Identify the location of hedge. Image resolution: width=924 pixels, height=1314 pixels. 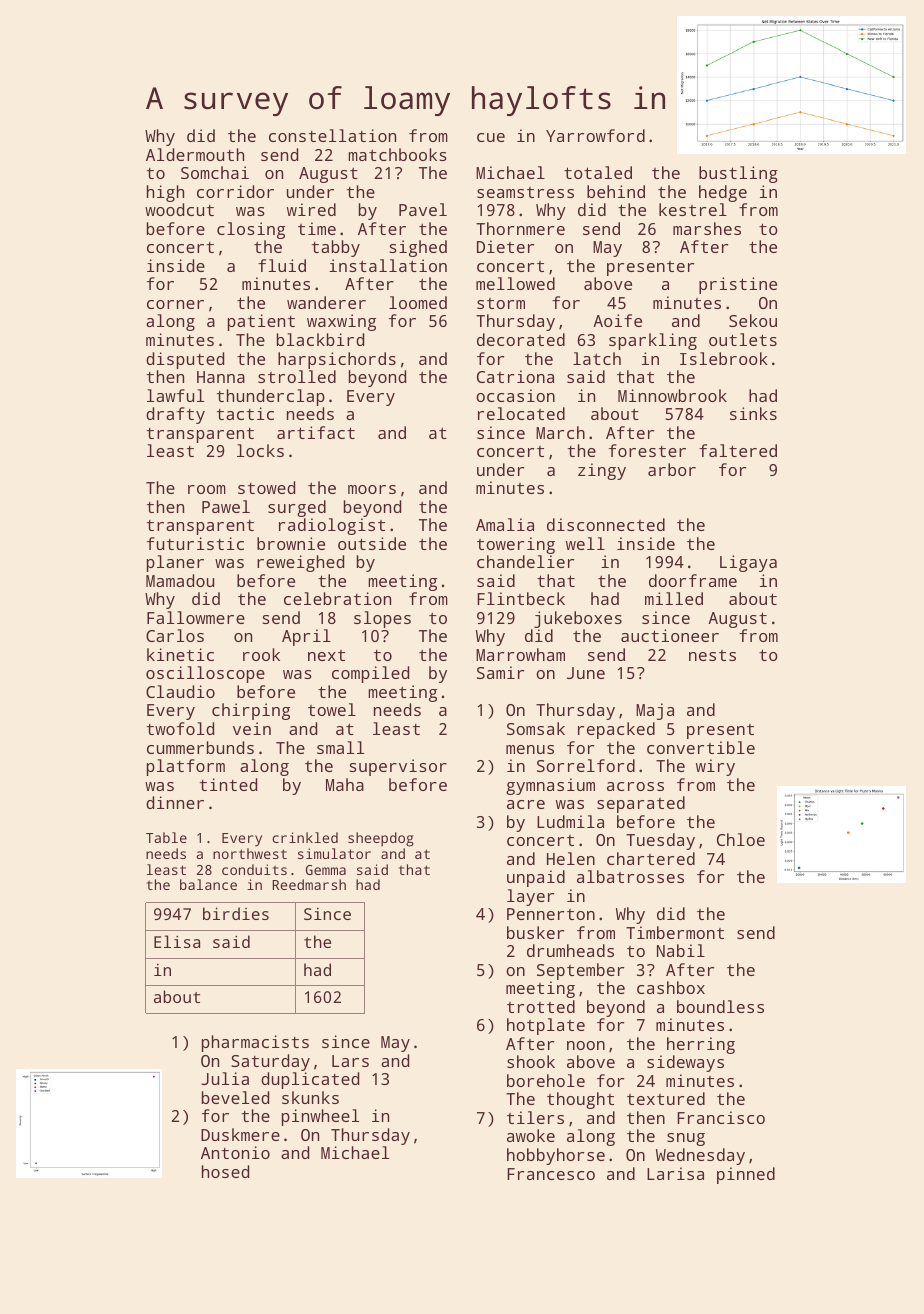
(723, 193).
